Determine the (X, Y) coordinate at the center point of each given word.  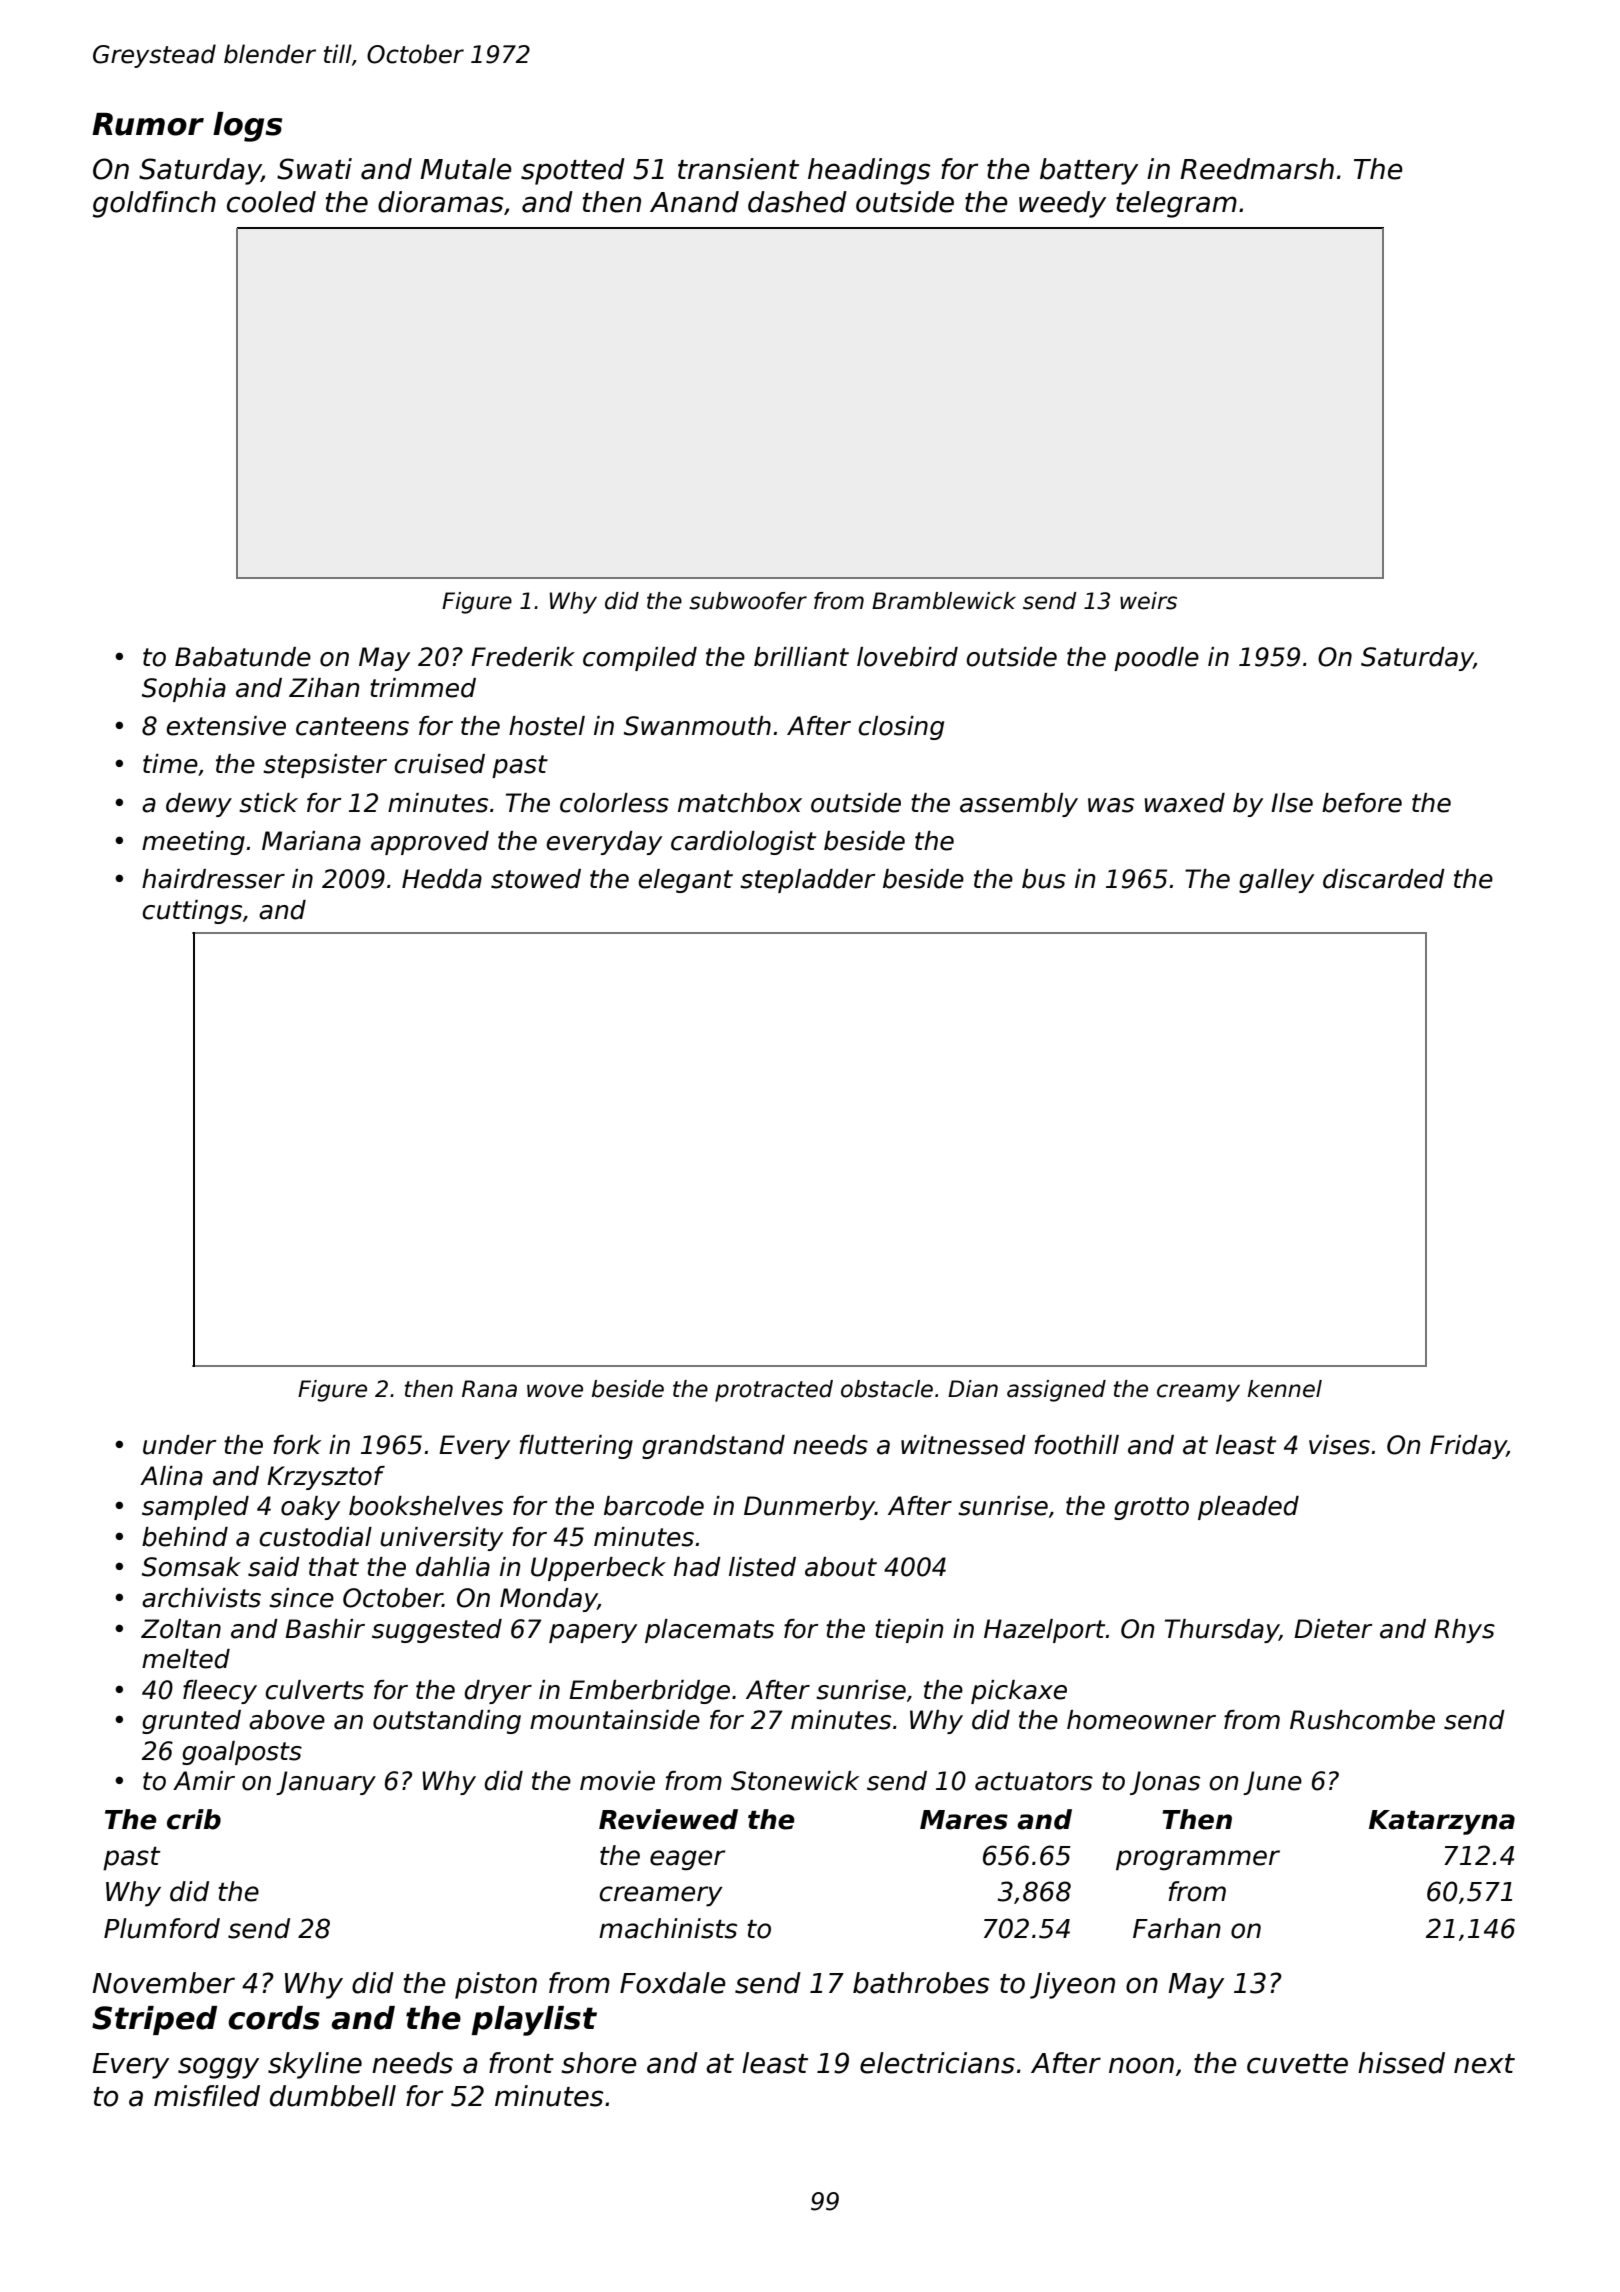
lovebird (907, 657)
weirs (1148, 601)
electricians (937, 2063)
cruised (439, 764)
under (180, 1445)
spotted (573, 171)
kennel (1285, 1389)
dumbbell (333, 2096)
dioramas (441, 202)
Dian (973, 1389)
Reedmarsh (1257, 169)
